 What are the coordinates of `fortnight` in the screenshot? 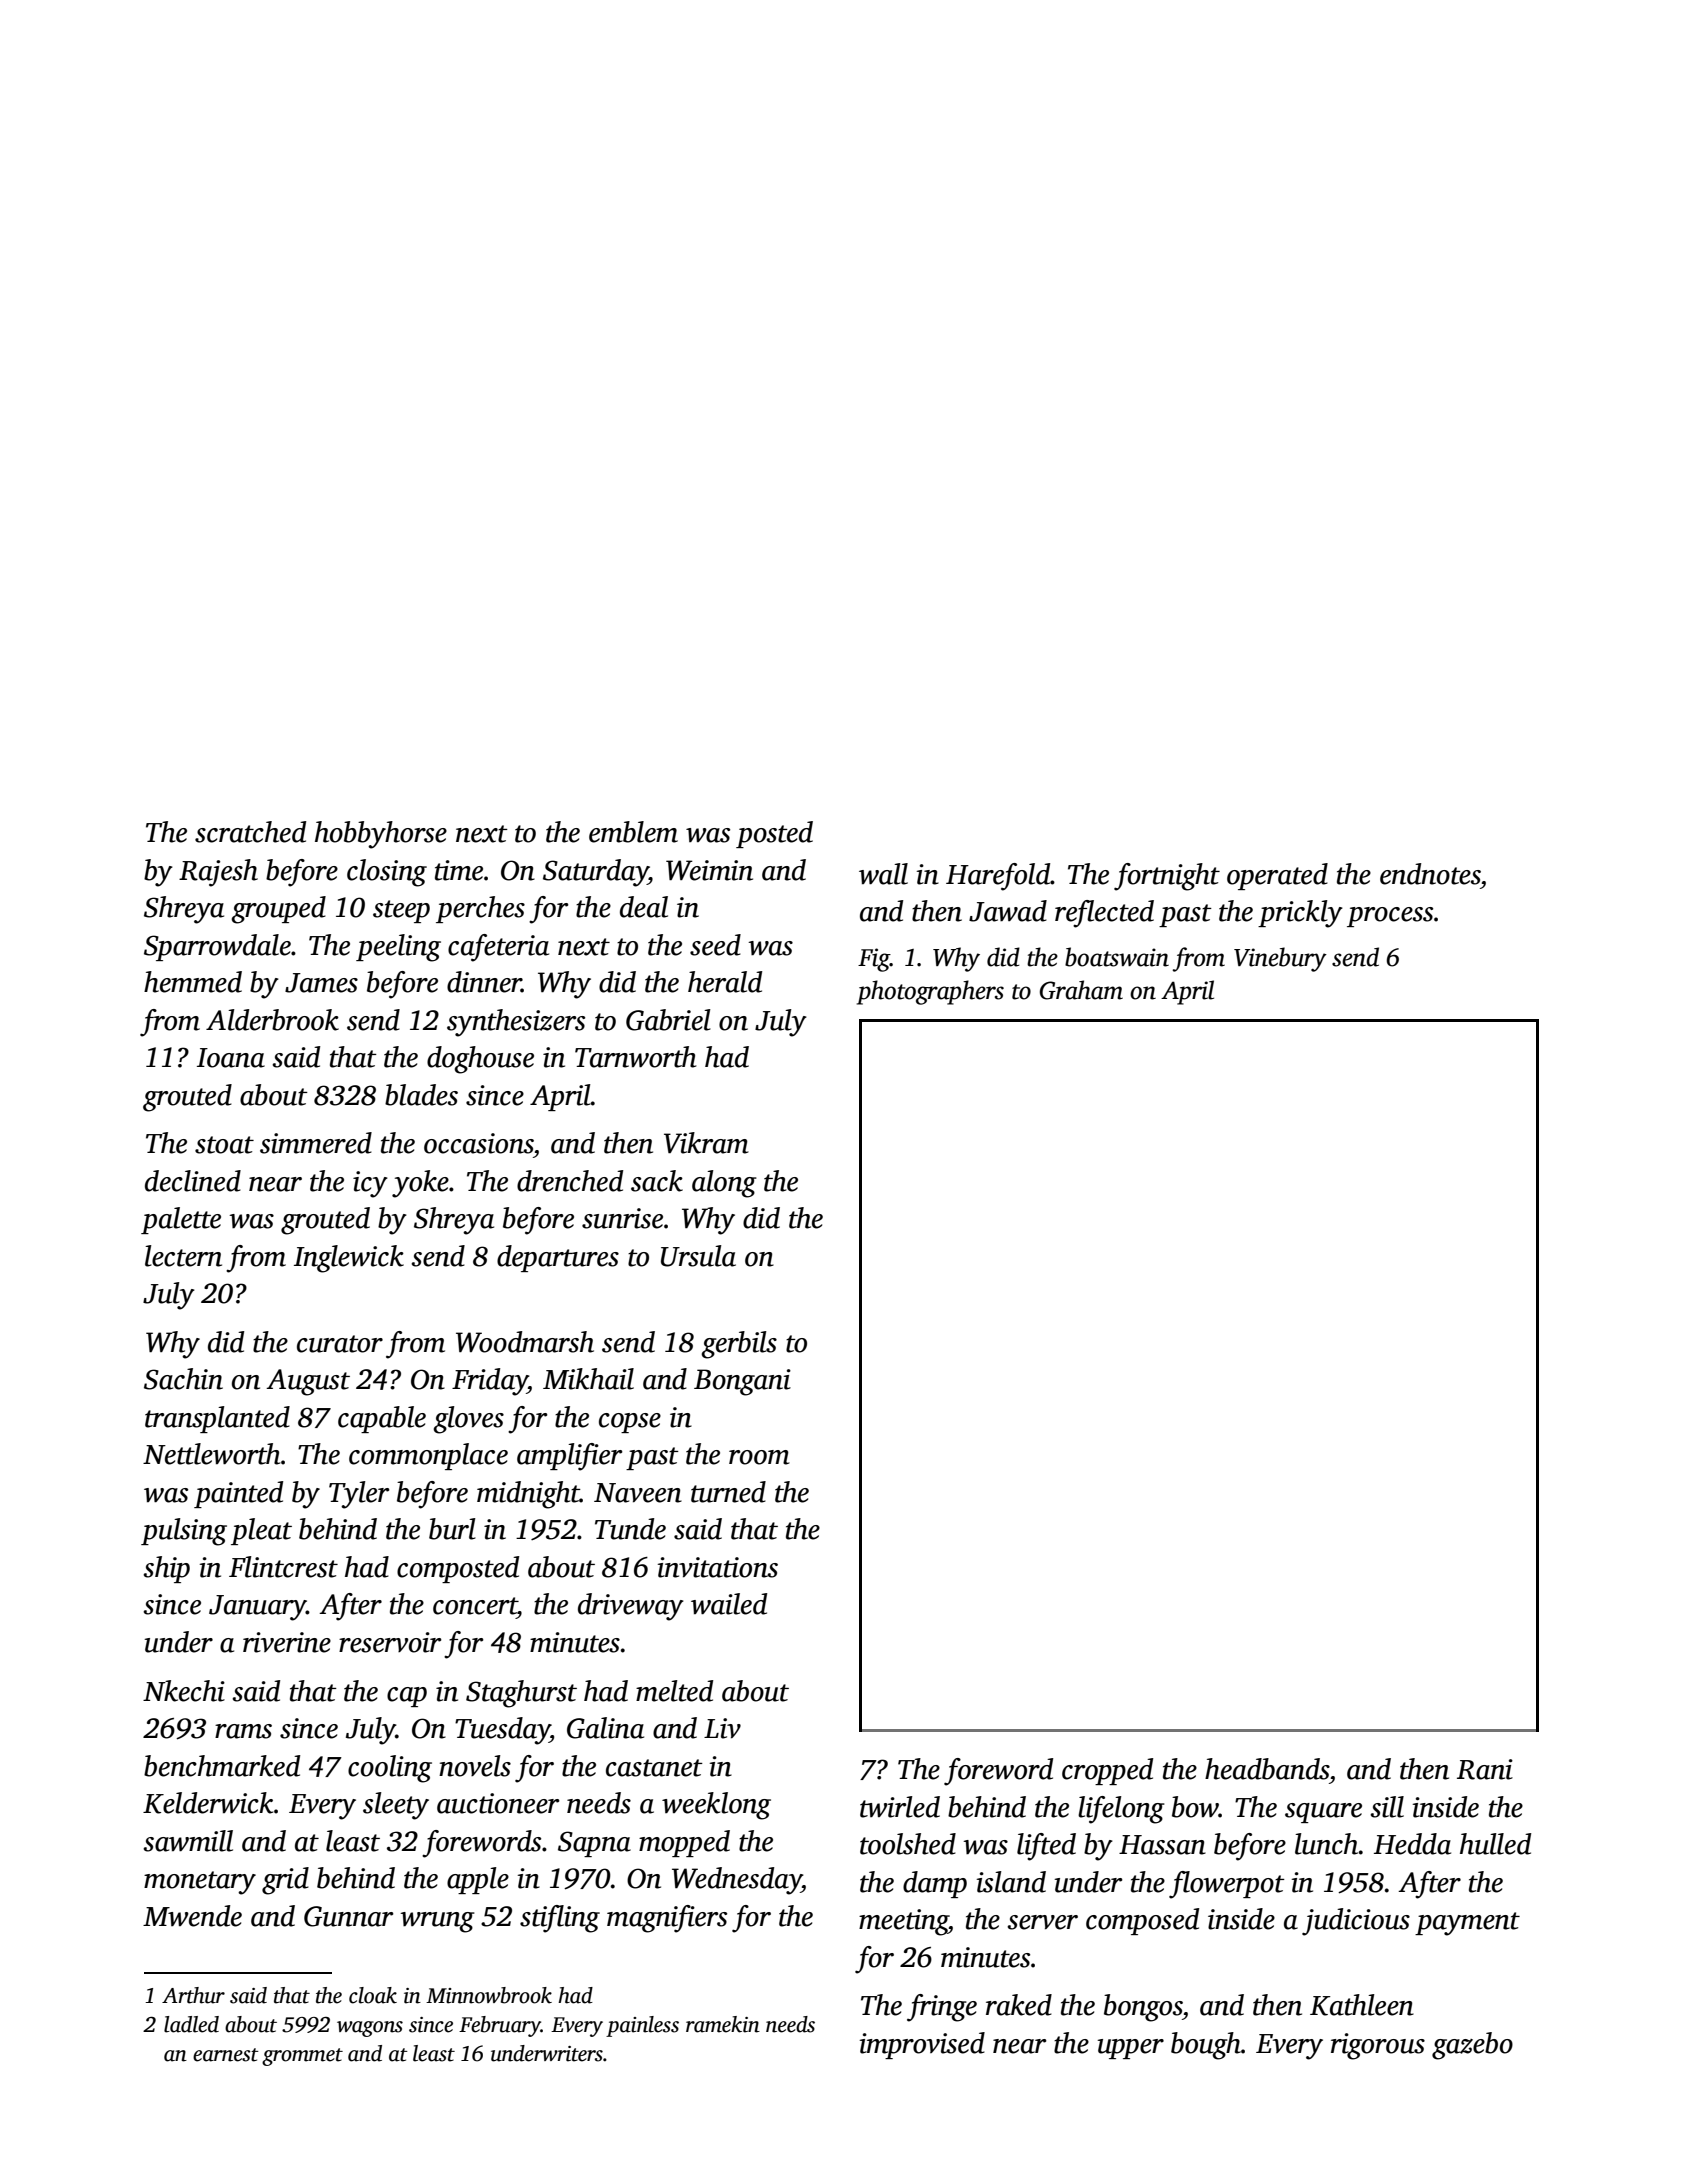 It's located at (1167, 877).
